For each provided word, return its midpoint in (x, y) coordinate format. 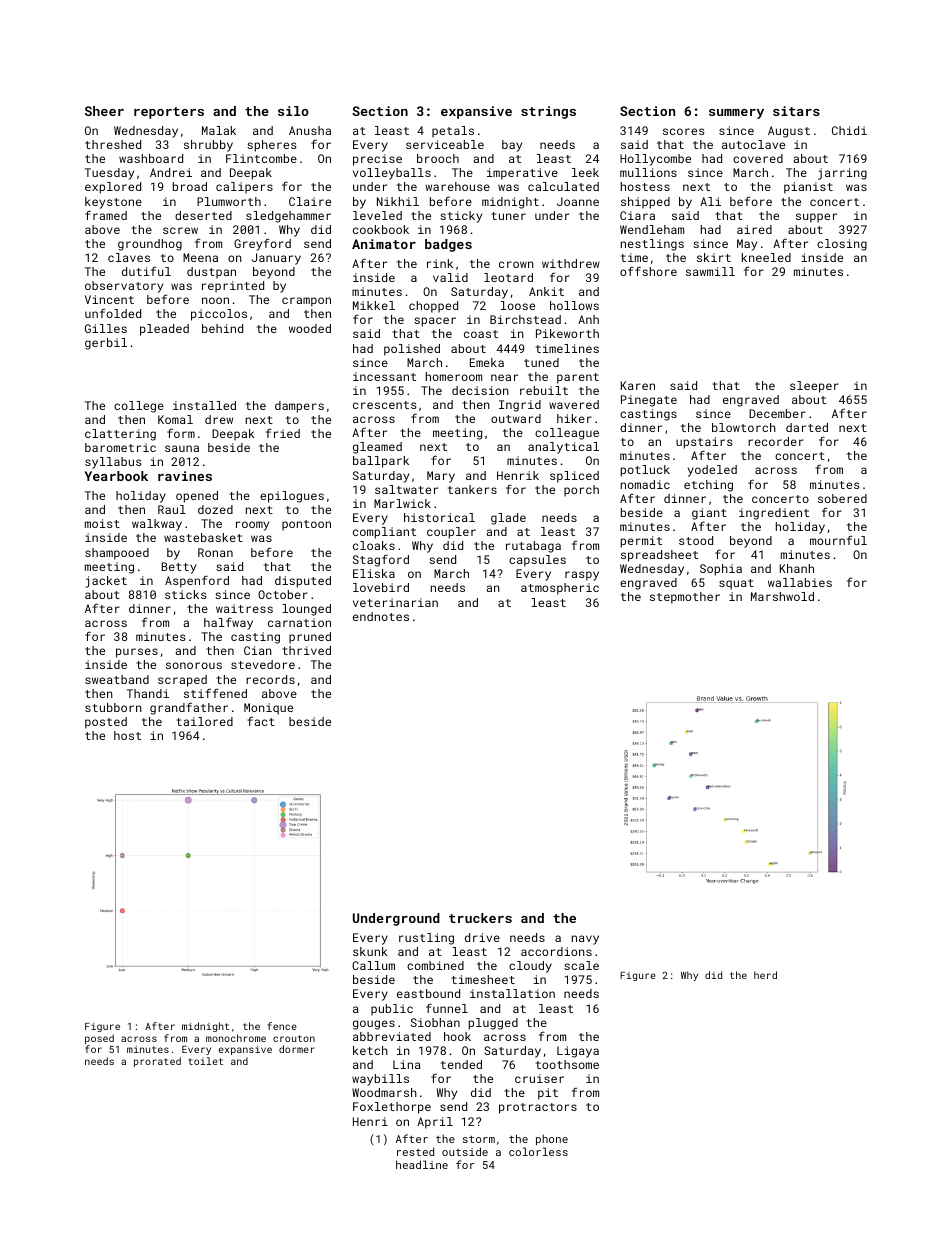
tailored (204, 721)
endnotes (381, 616)
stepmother (685, 598)
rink (440, 263)
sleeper (814, 387)
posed (99, 1039)
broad (190, 186)
